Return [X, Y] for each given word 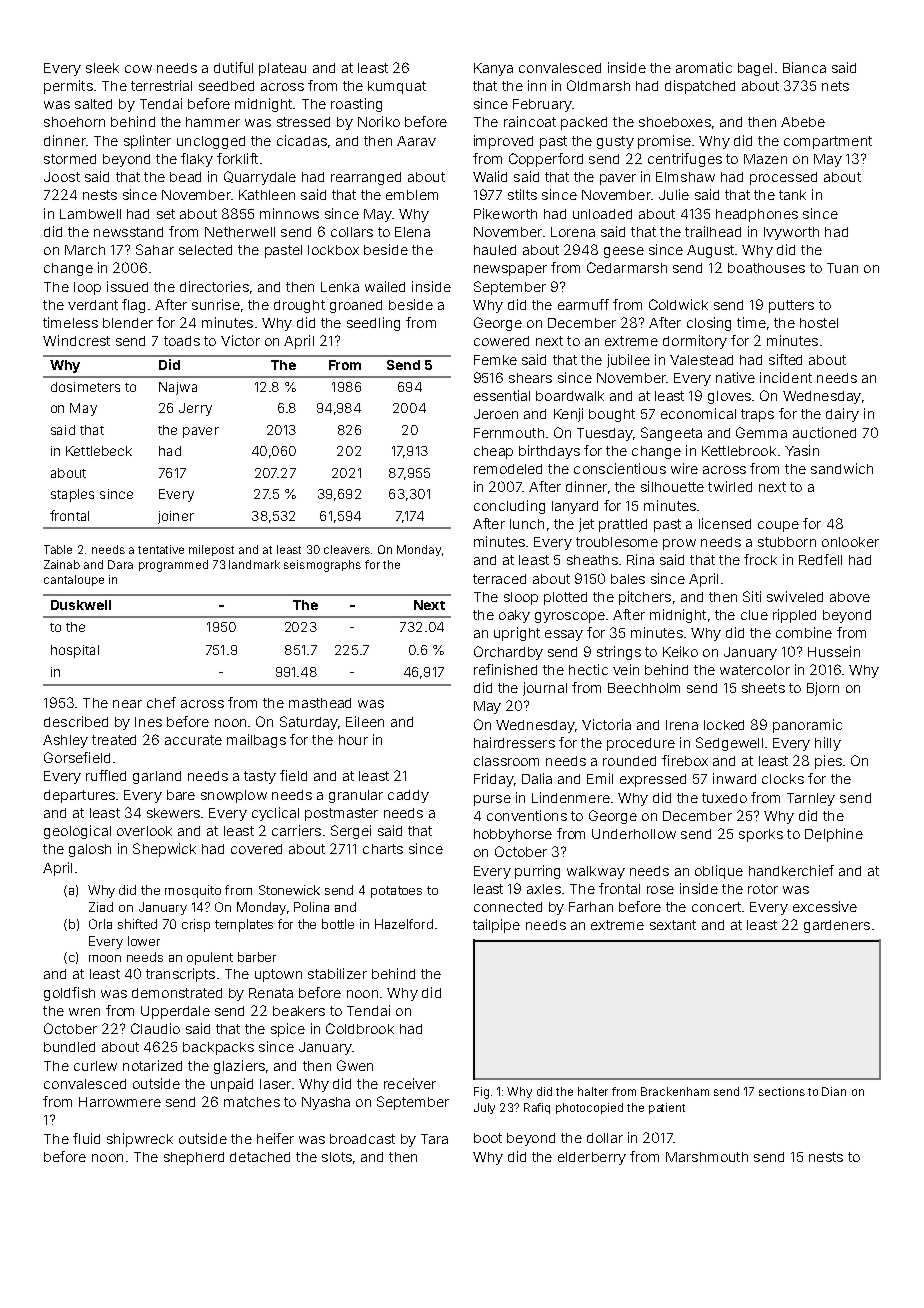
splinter [147, 142]
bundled [69, 1047]
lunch [527, 524]
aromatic [704, 67]
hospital [75, 651]
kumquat [397, 87]
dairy [842, 415]
